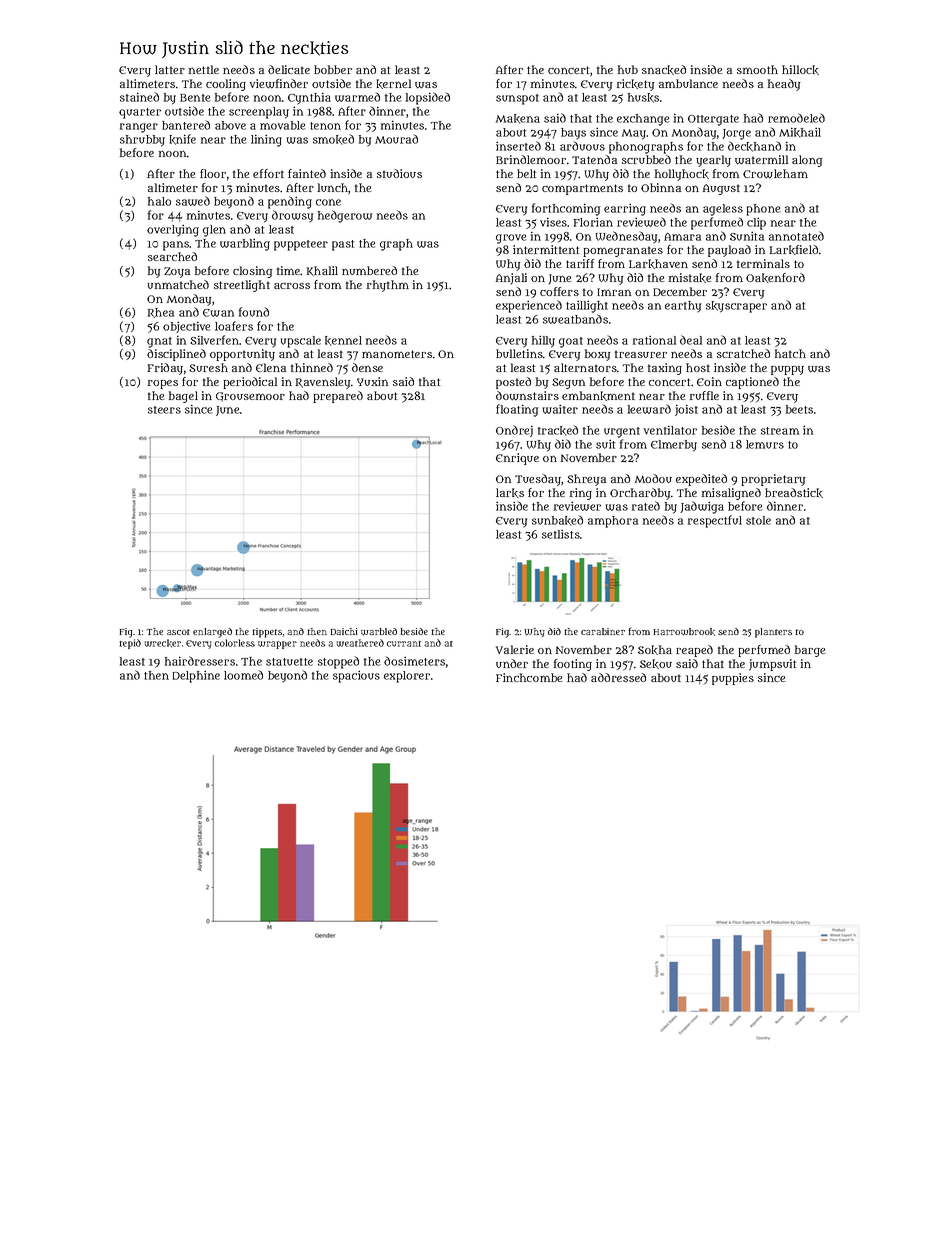  Describe the element at coordinates (214, 231) in the screenshot. I see `glen` at that location.
